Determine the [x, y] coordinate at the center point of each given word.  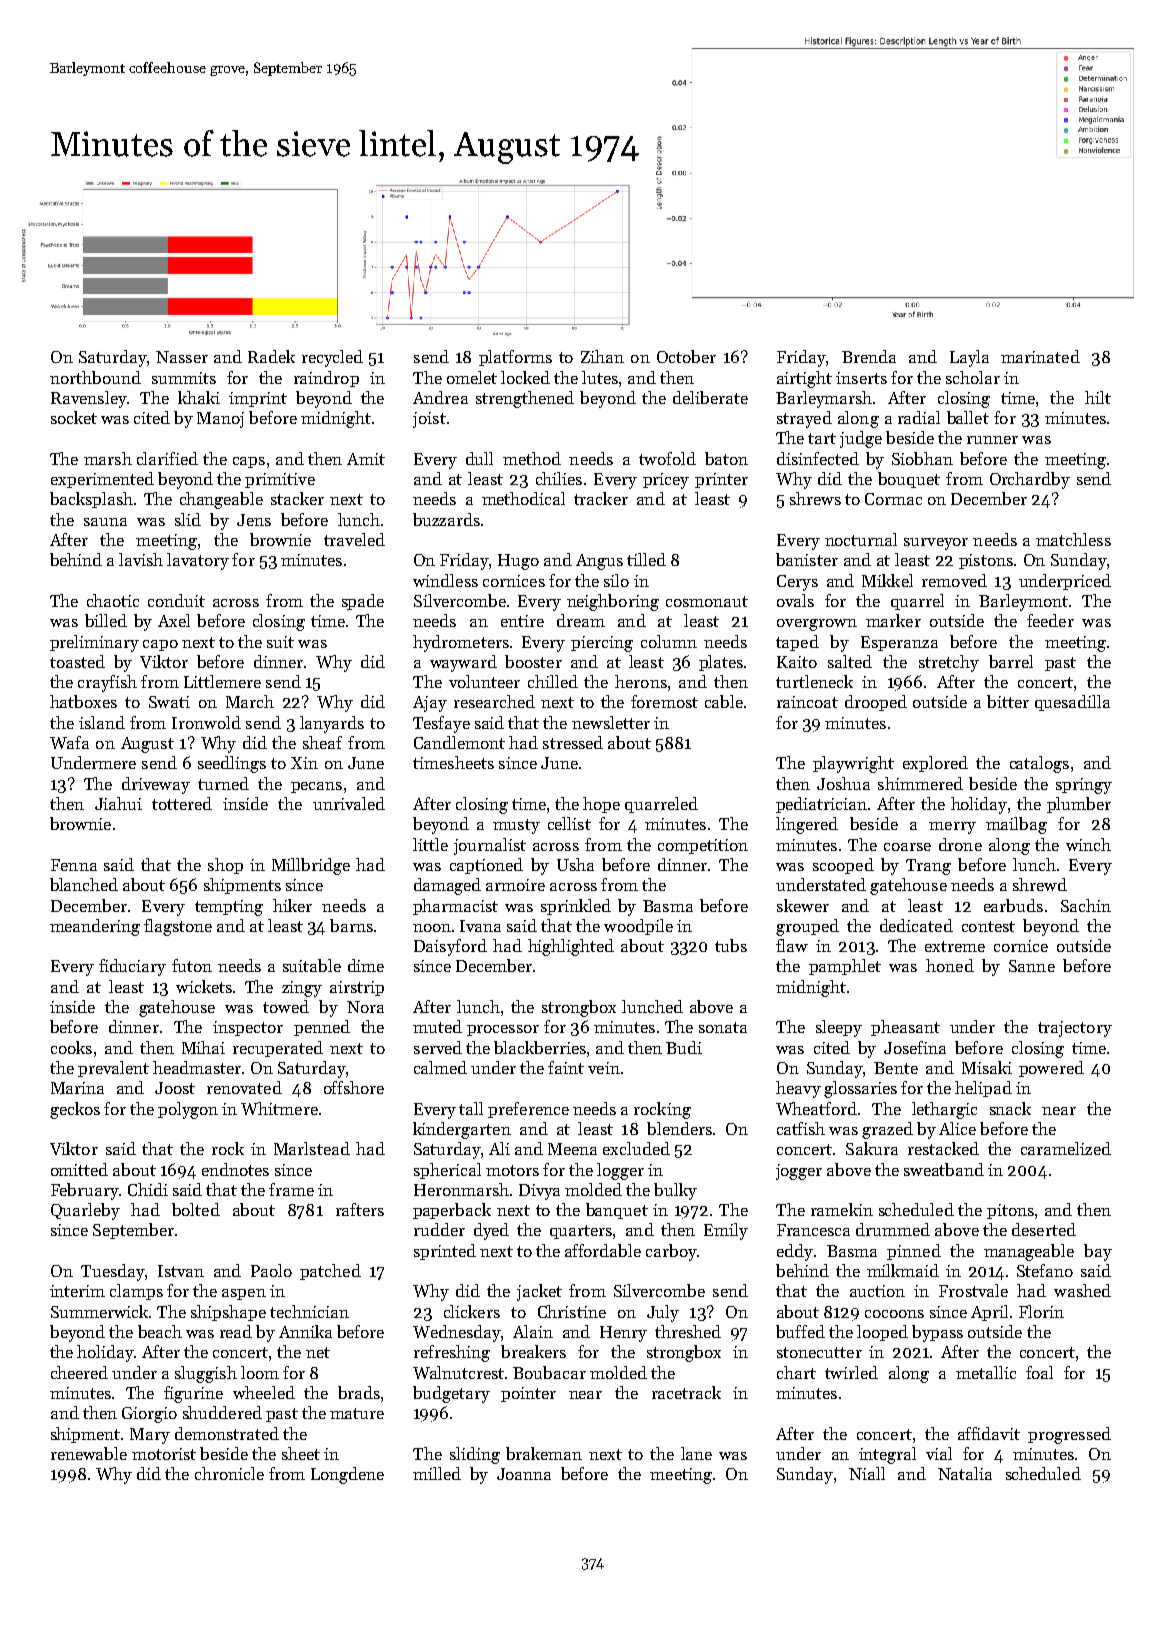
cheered [79, 1372]
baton [726, 458]
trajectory [1075, 1029]
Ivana [480, 926]
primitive [280, 480]
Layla [969, 358]
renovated [244, 1087]
